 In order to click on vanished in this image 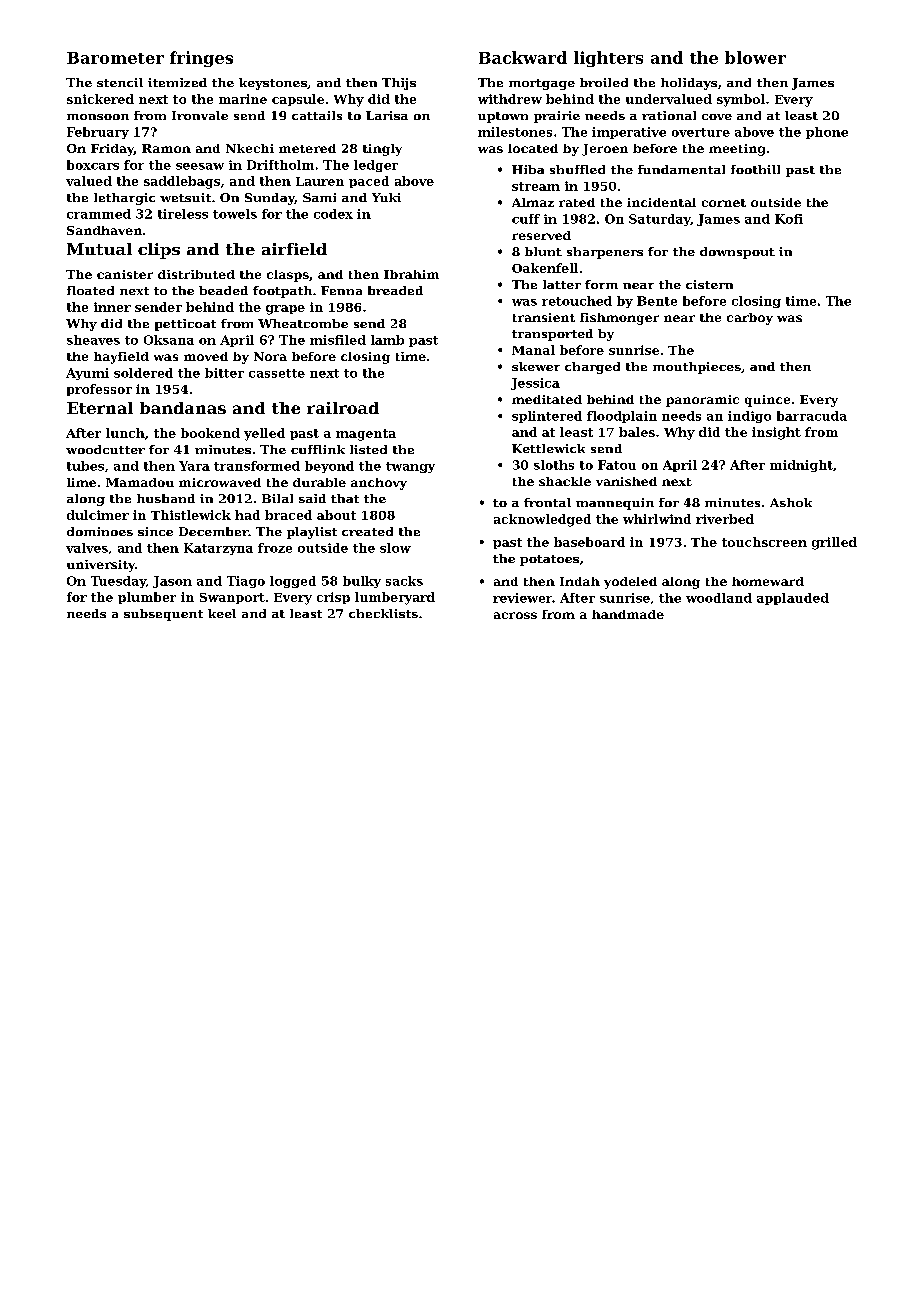, I will do `click(626, 481)`.
